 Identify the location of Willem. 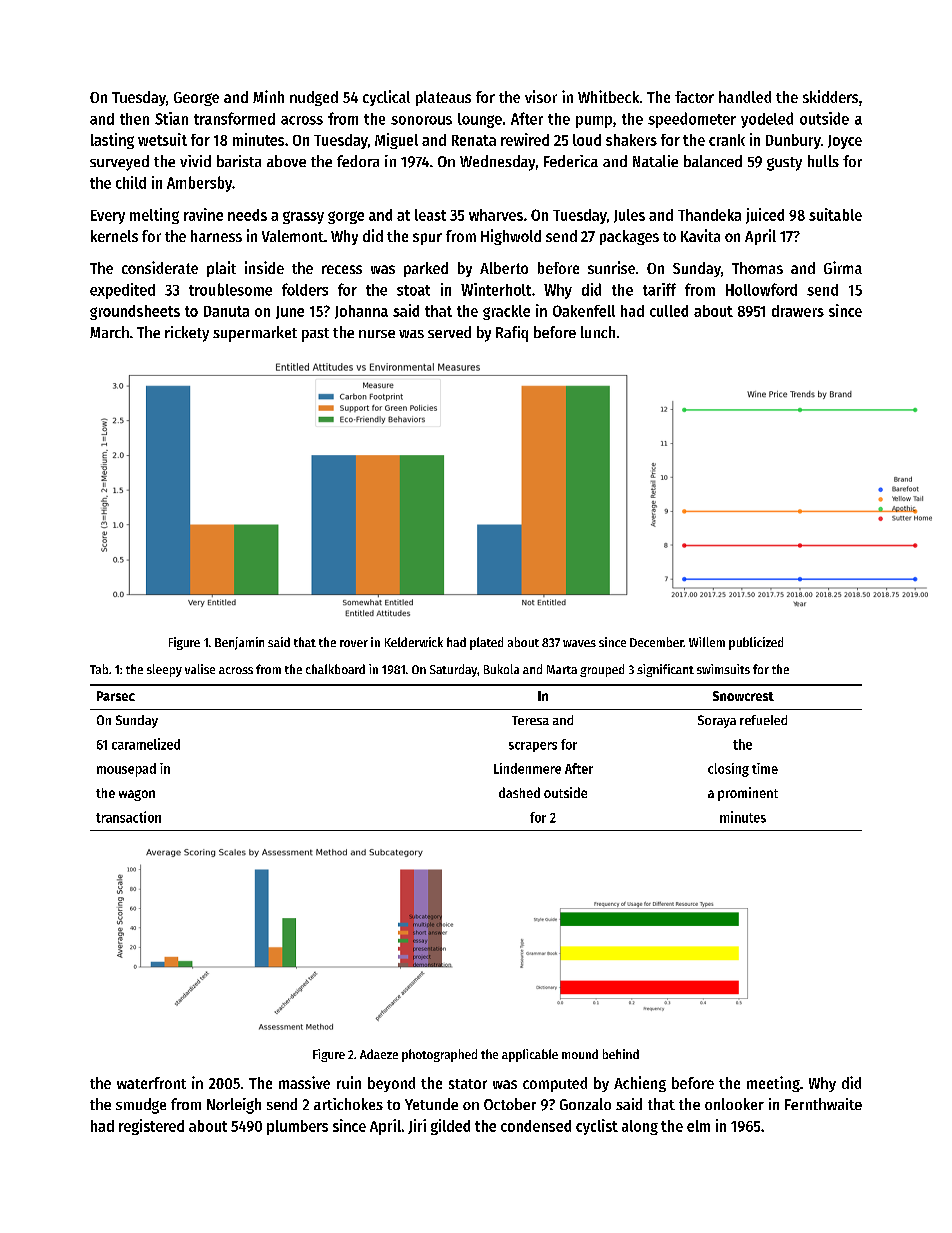
(707, 642).
